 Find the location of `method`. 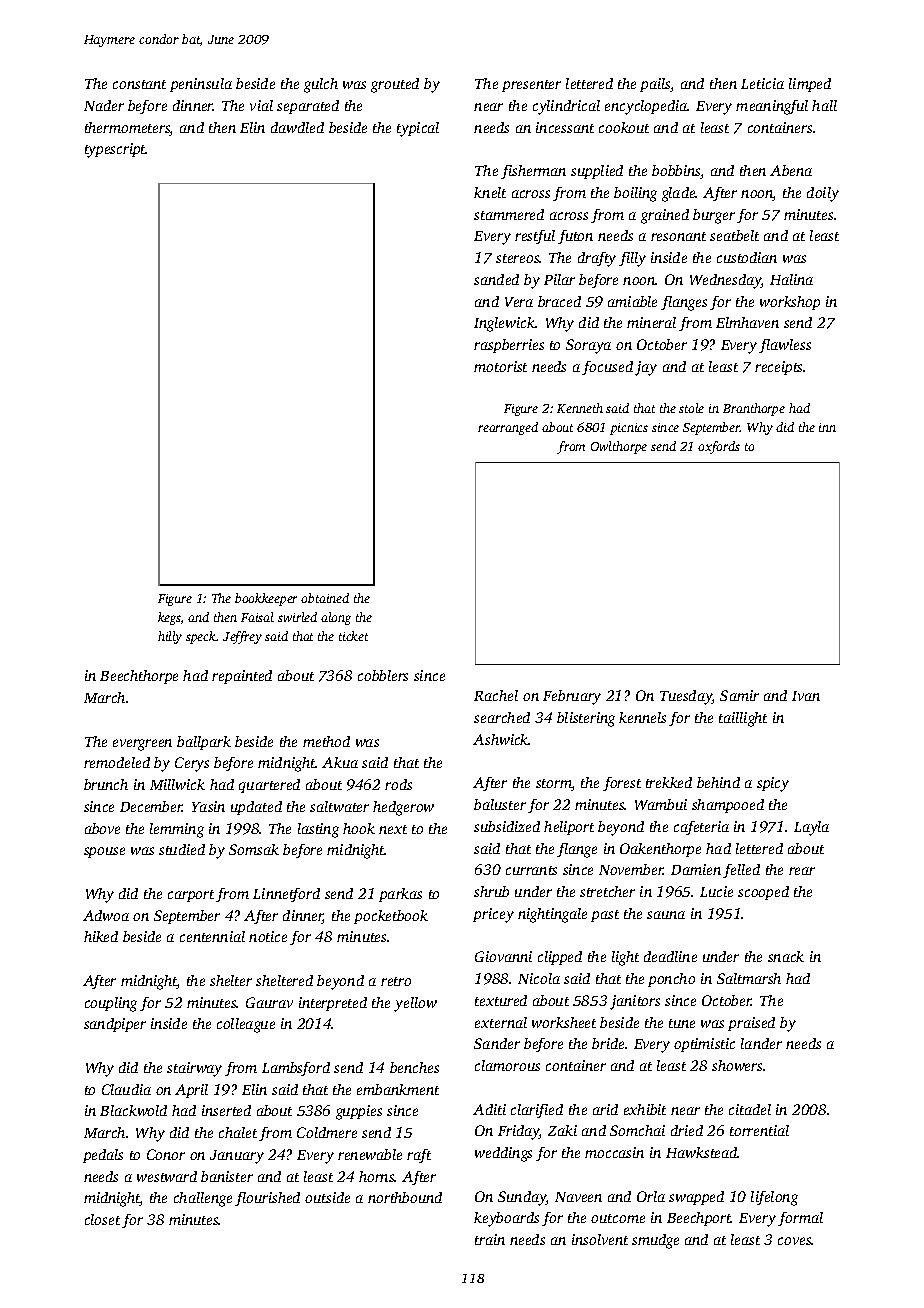

method is located at coordinates (326, 741).
